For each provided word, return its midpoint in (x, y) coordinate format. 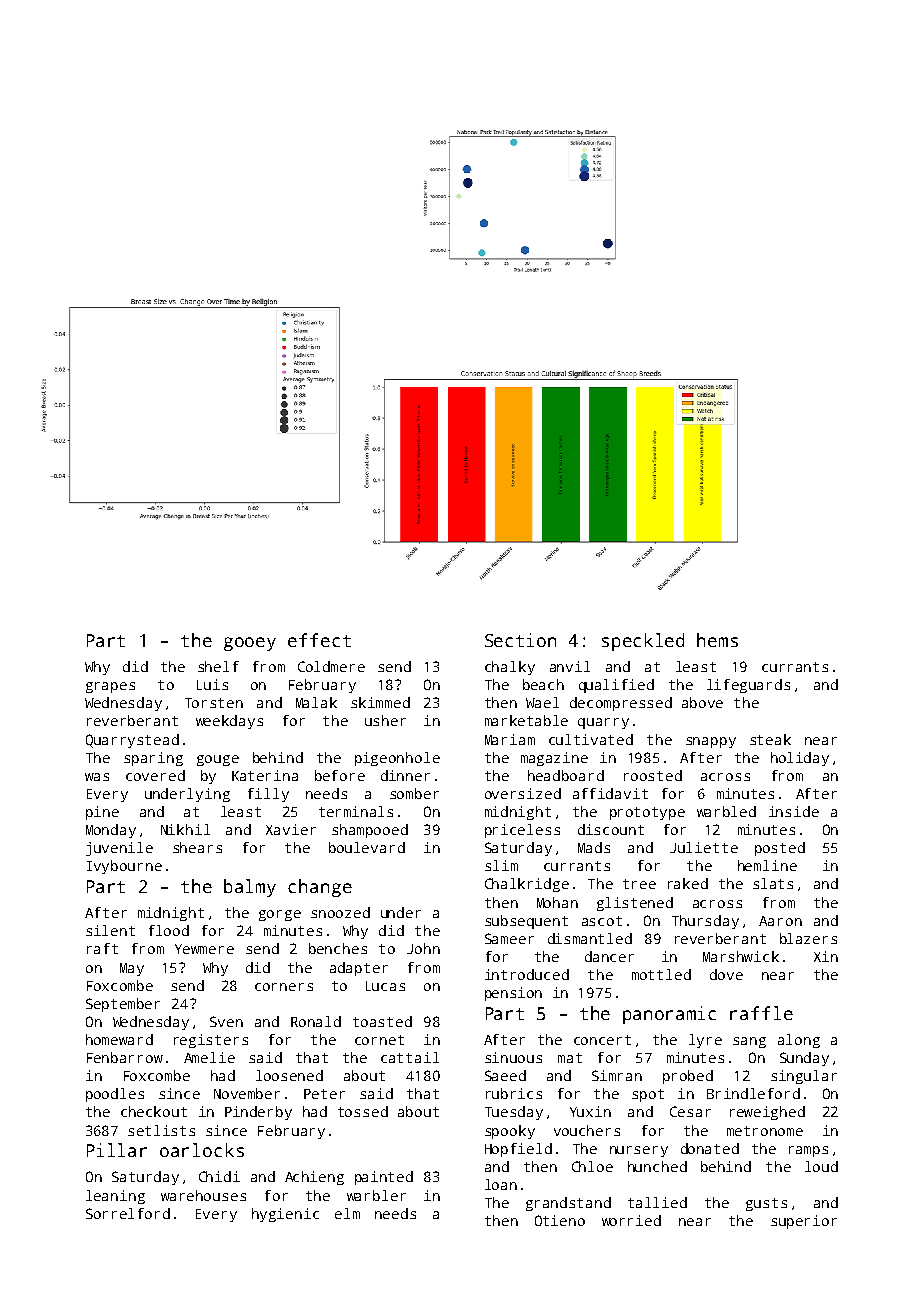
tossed (363, 1111)
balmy (250, 888)
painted (384, 1178)
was (97, 777)
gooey (250, 644)
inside (794, 811)
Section (520, 640)
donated (710, 1148)
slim (501, 865)
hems (717, 640)
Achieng (314, 1178)
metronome (765, 1131)
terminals (356, 811)
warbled (726, 811)
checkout (154, 1111)
